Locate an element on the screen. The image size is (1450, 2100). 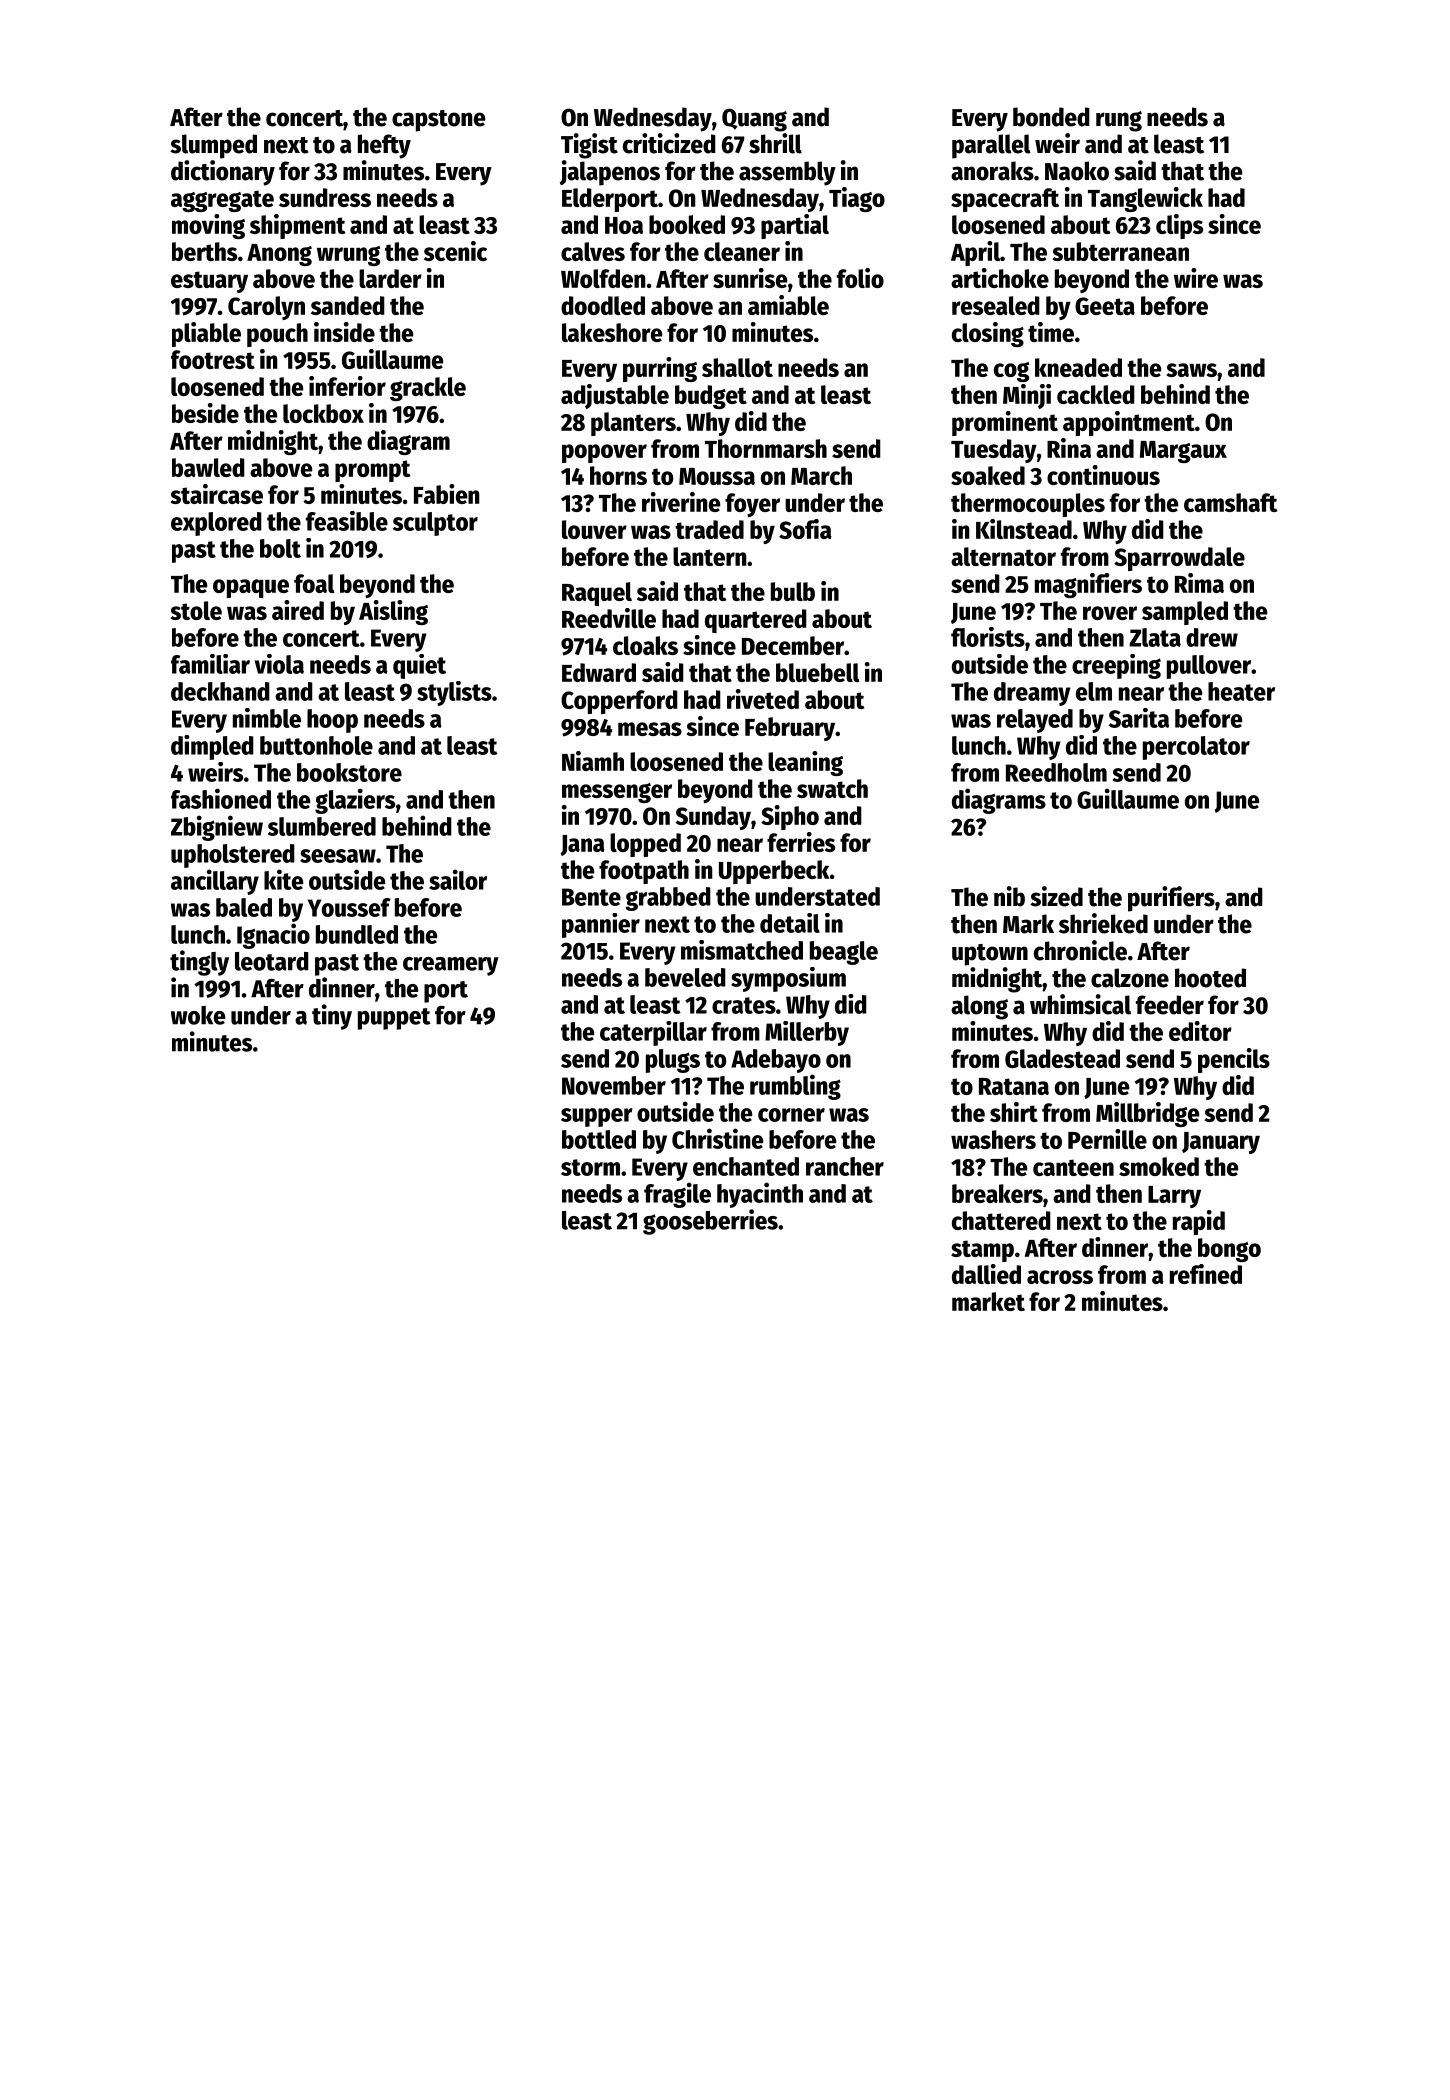
detail is located at coordinates (790, 923).
